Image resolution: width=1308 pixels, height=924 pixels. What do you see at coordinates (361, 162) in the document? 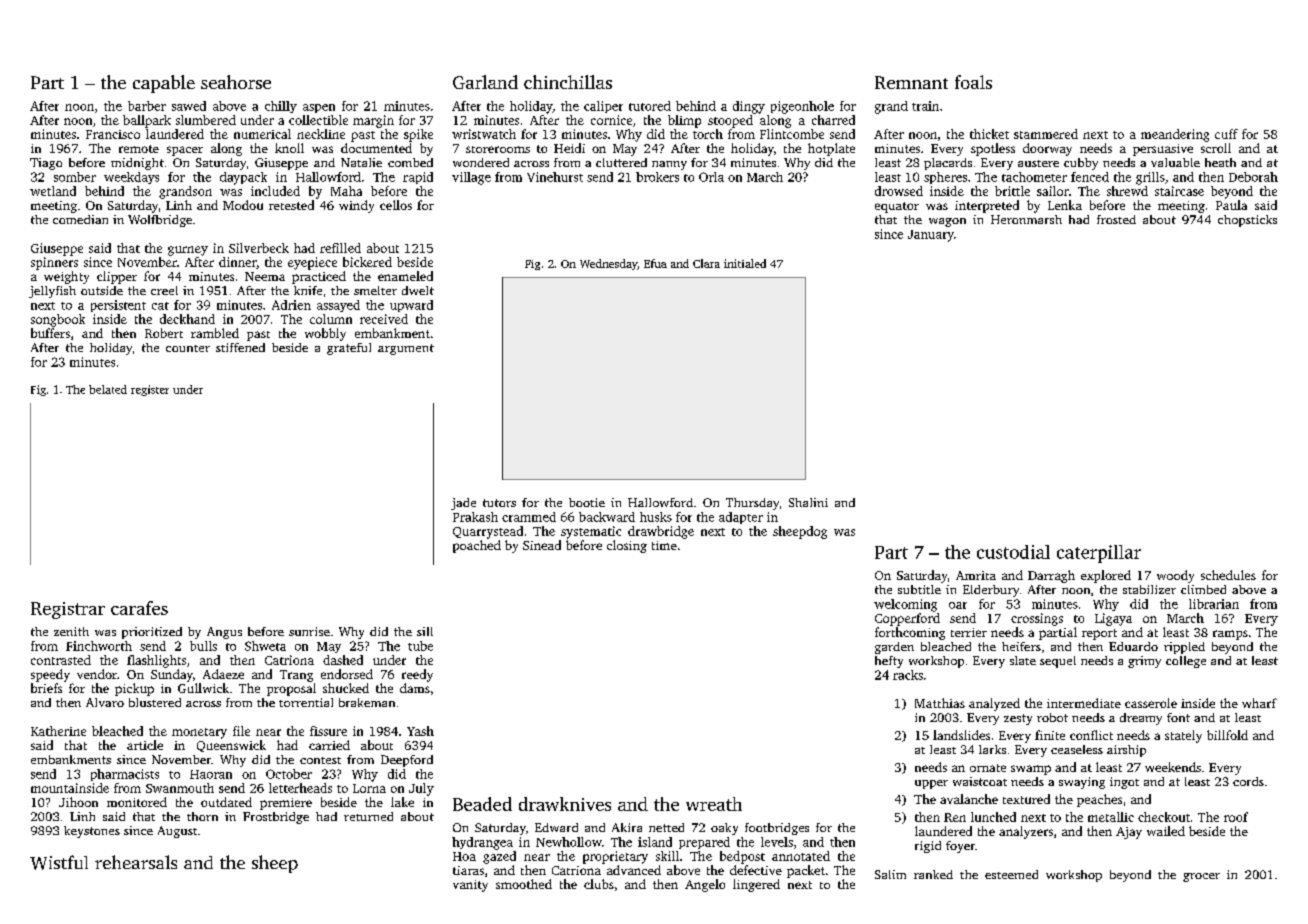
I see `Natalie` at bounding box center [361, 162].
